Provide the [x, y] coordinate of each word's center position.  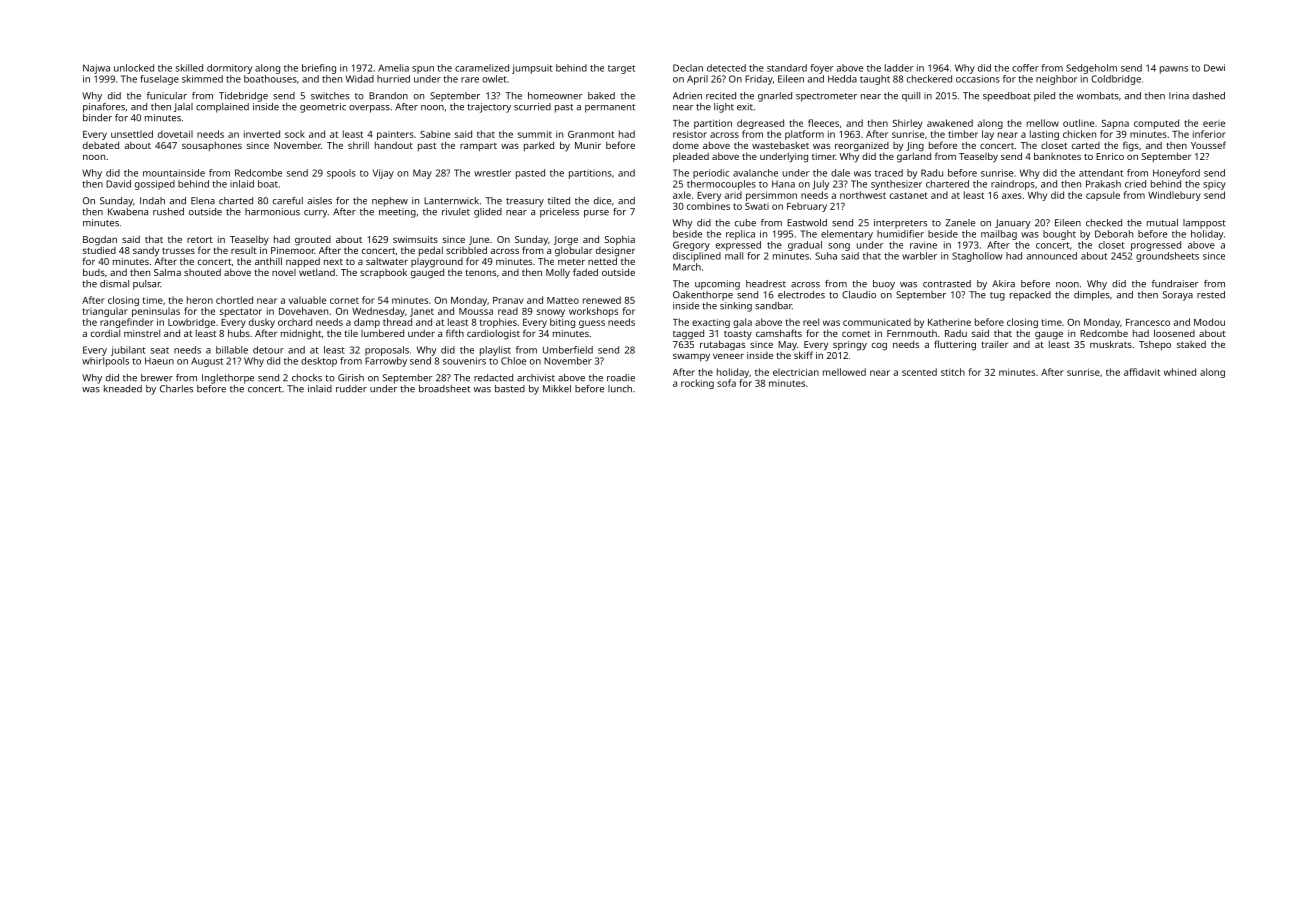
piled [1044, 97]
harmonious [272, 212]
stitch [953, 372]
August [207, 362]
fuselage [159, 80]
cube [745, 223]
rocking [697, 384]
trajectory [489, 108]
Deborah [1114, 234]
